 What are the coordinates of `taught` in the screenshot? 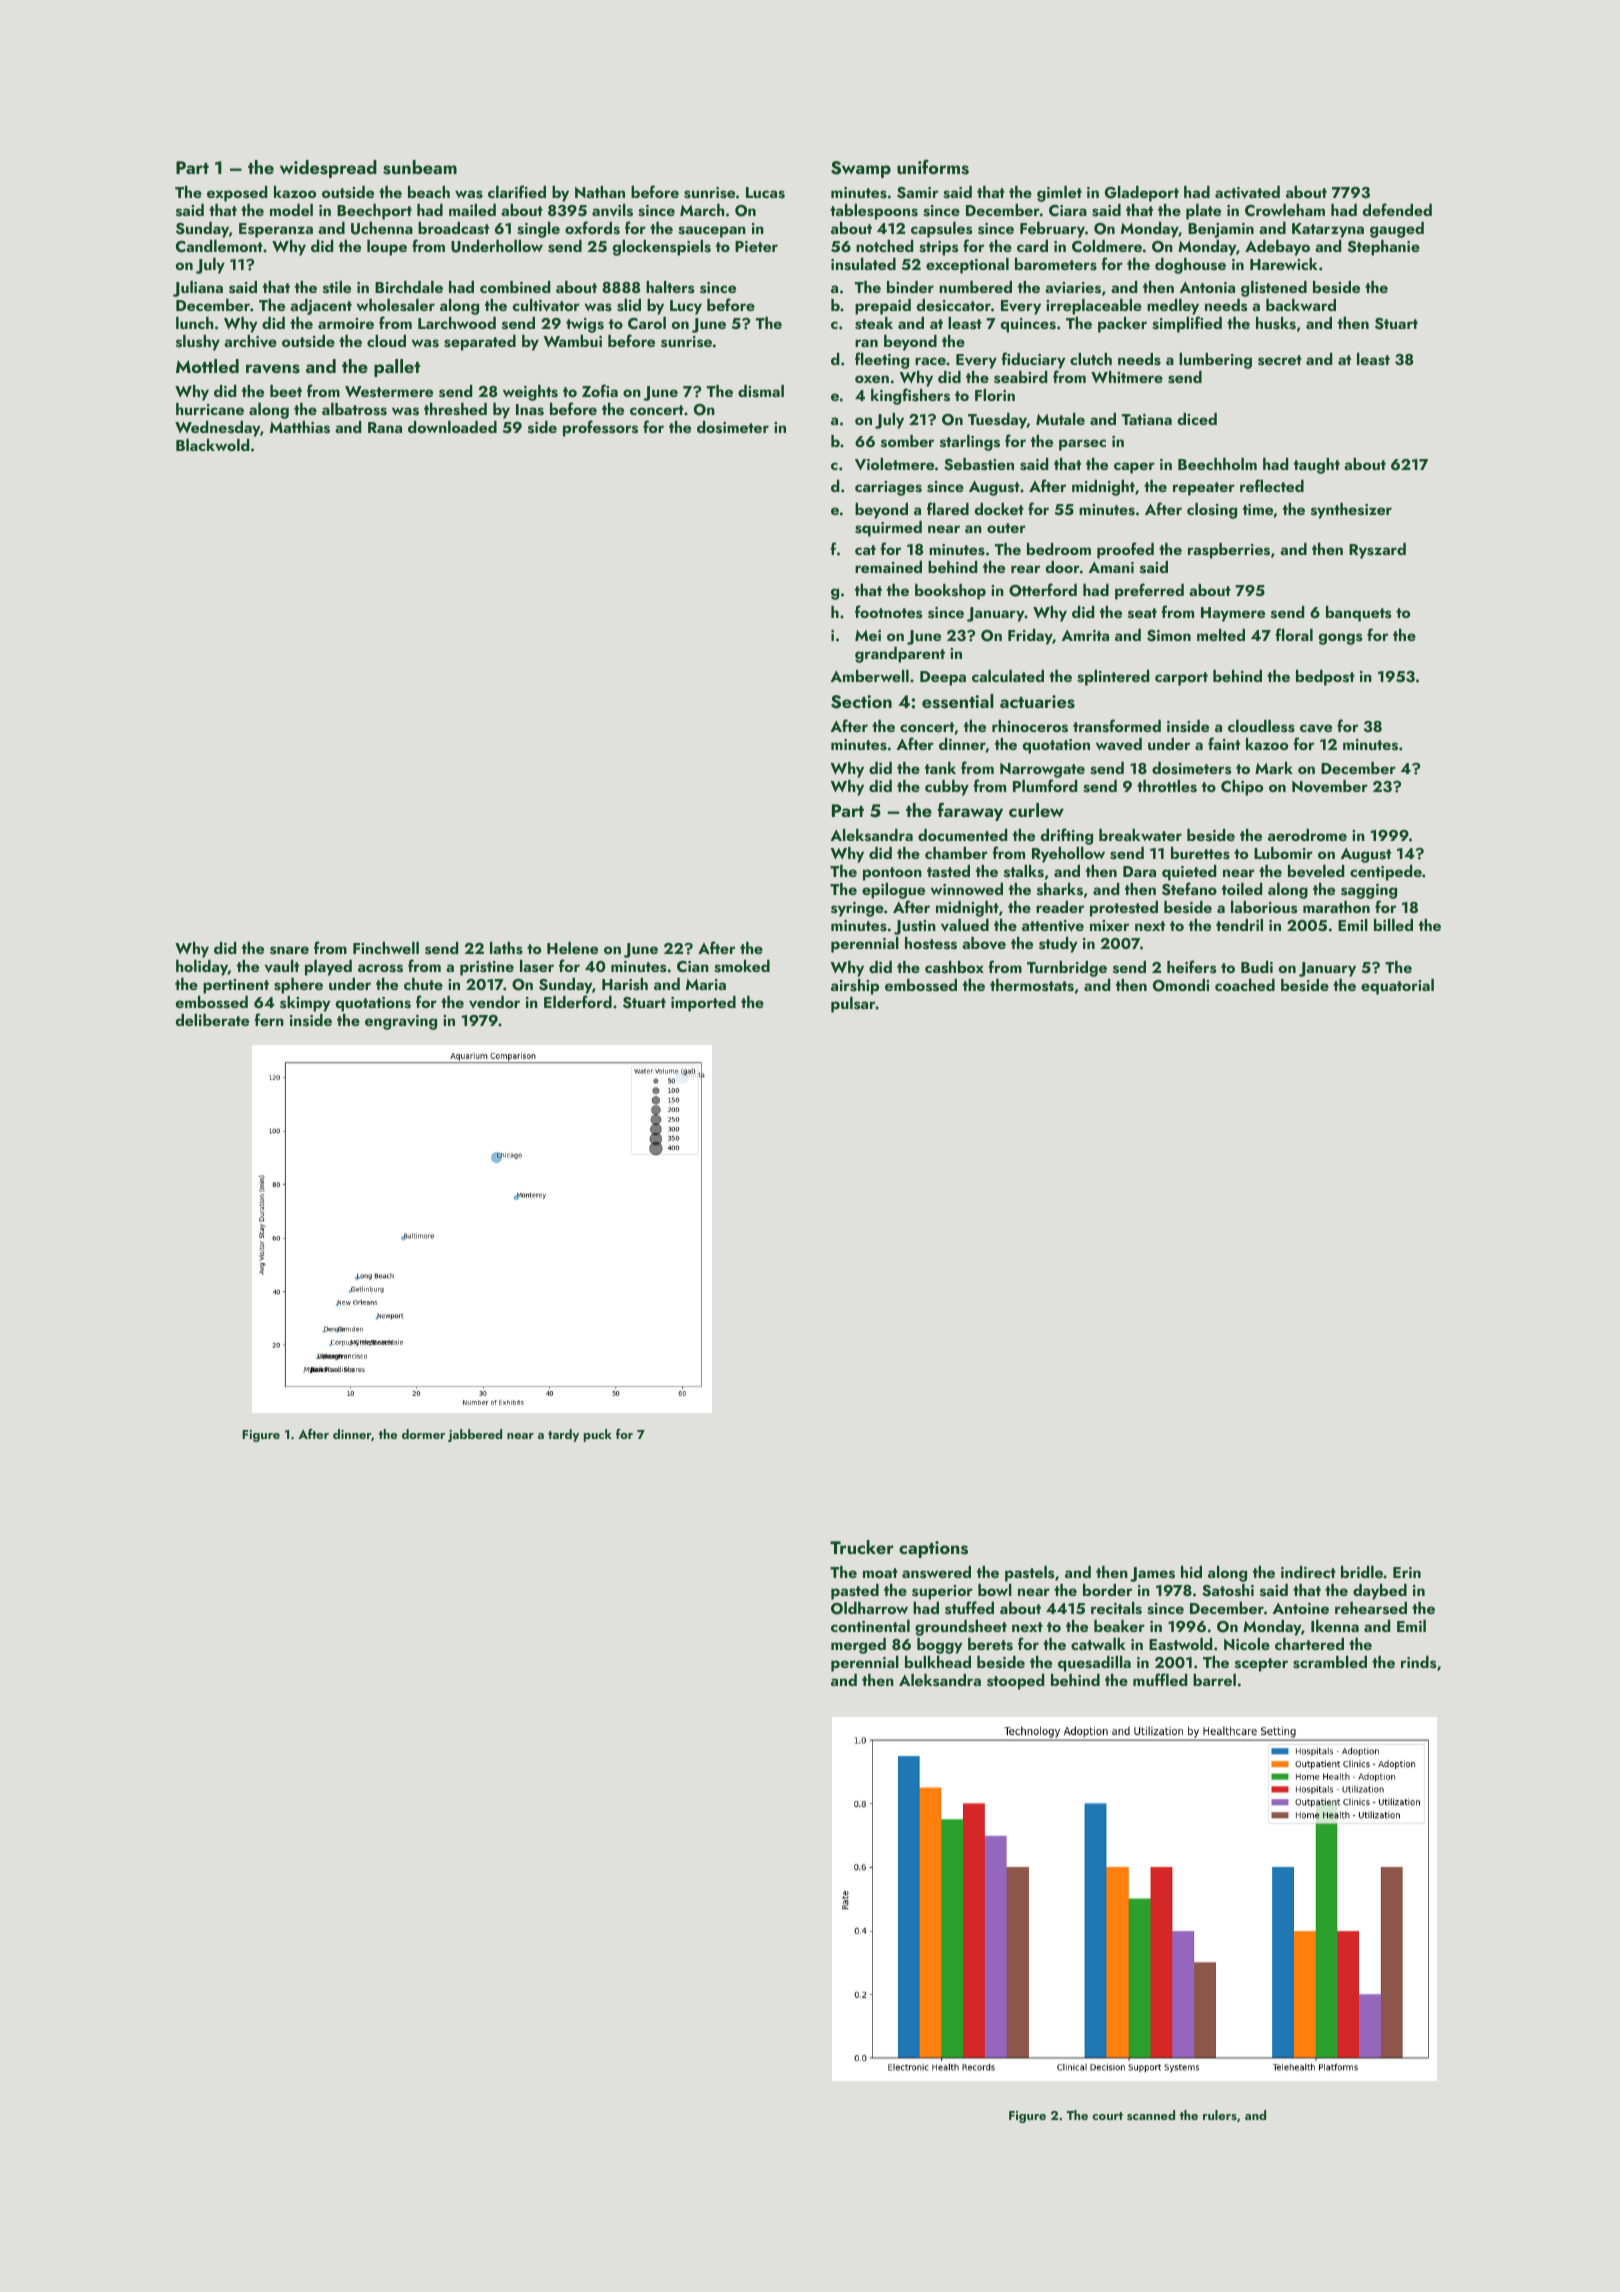 It's located at (1317, 466).
